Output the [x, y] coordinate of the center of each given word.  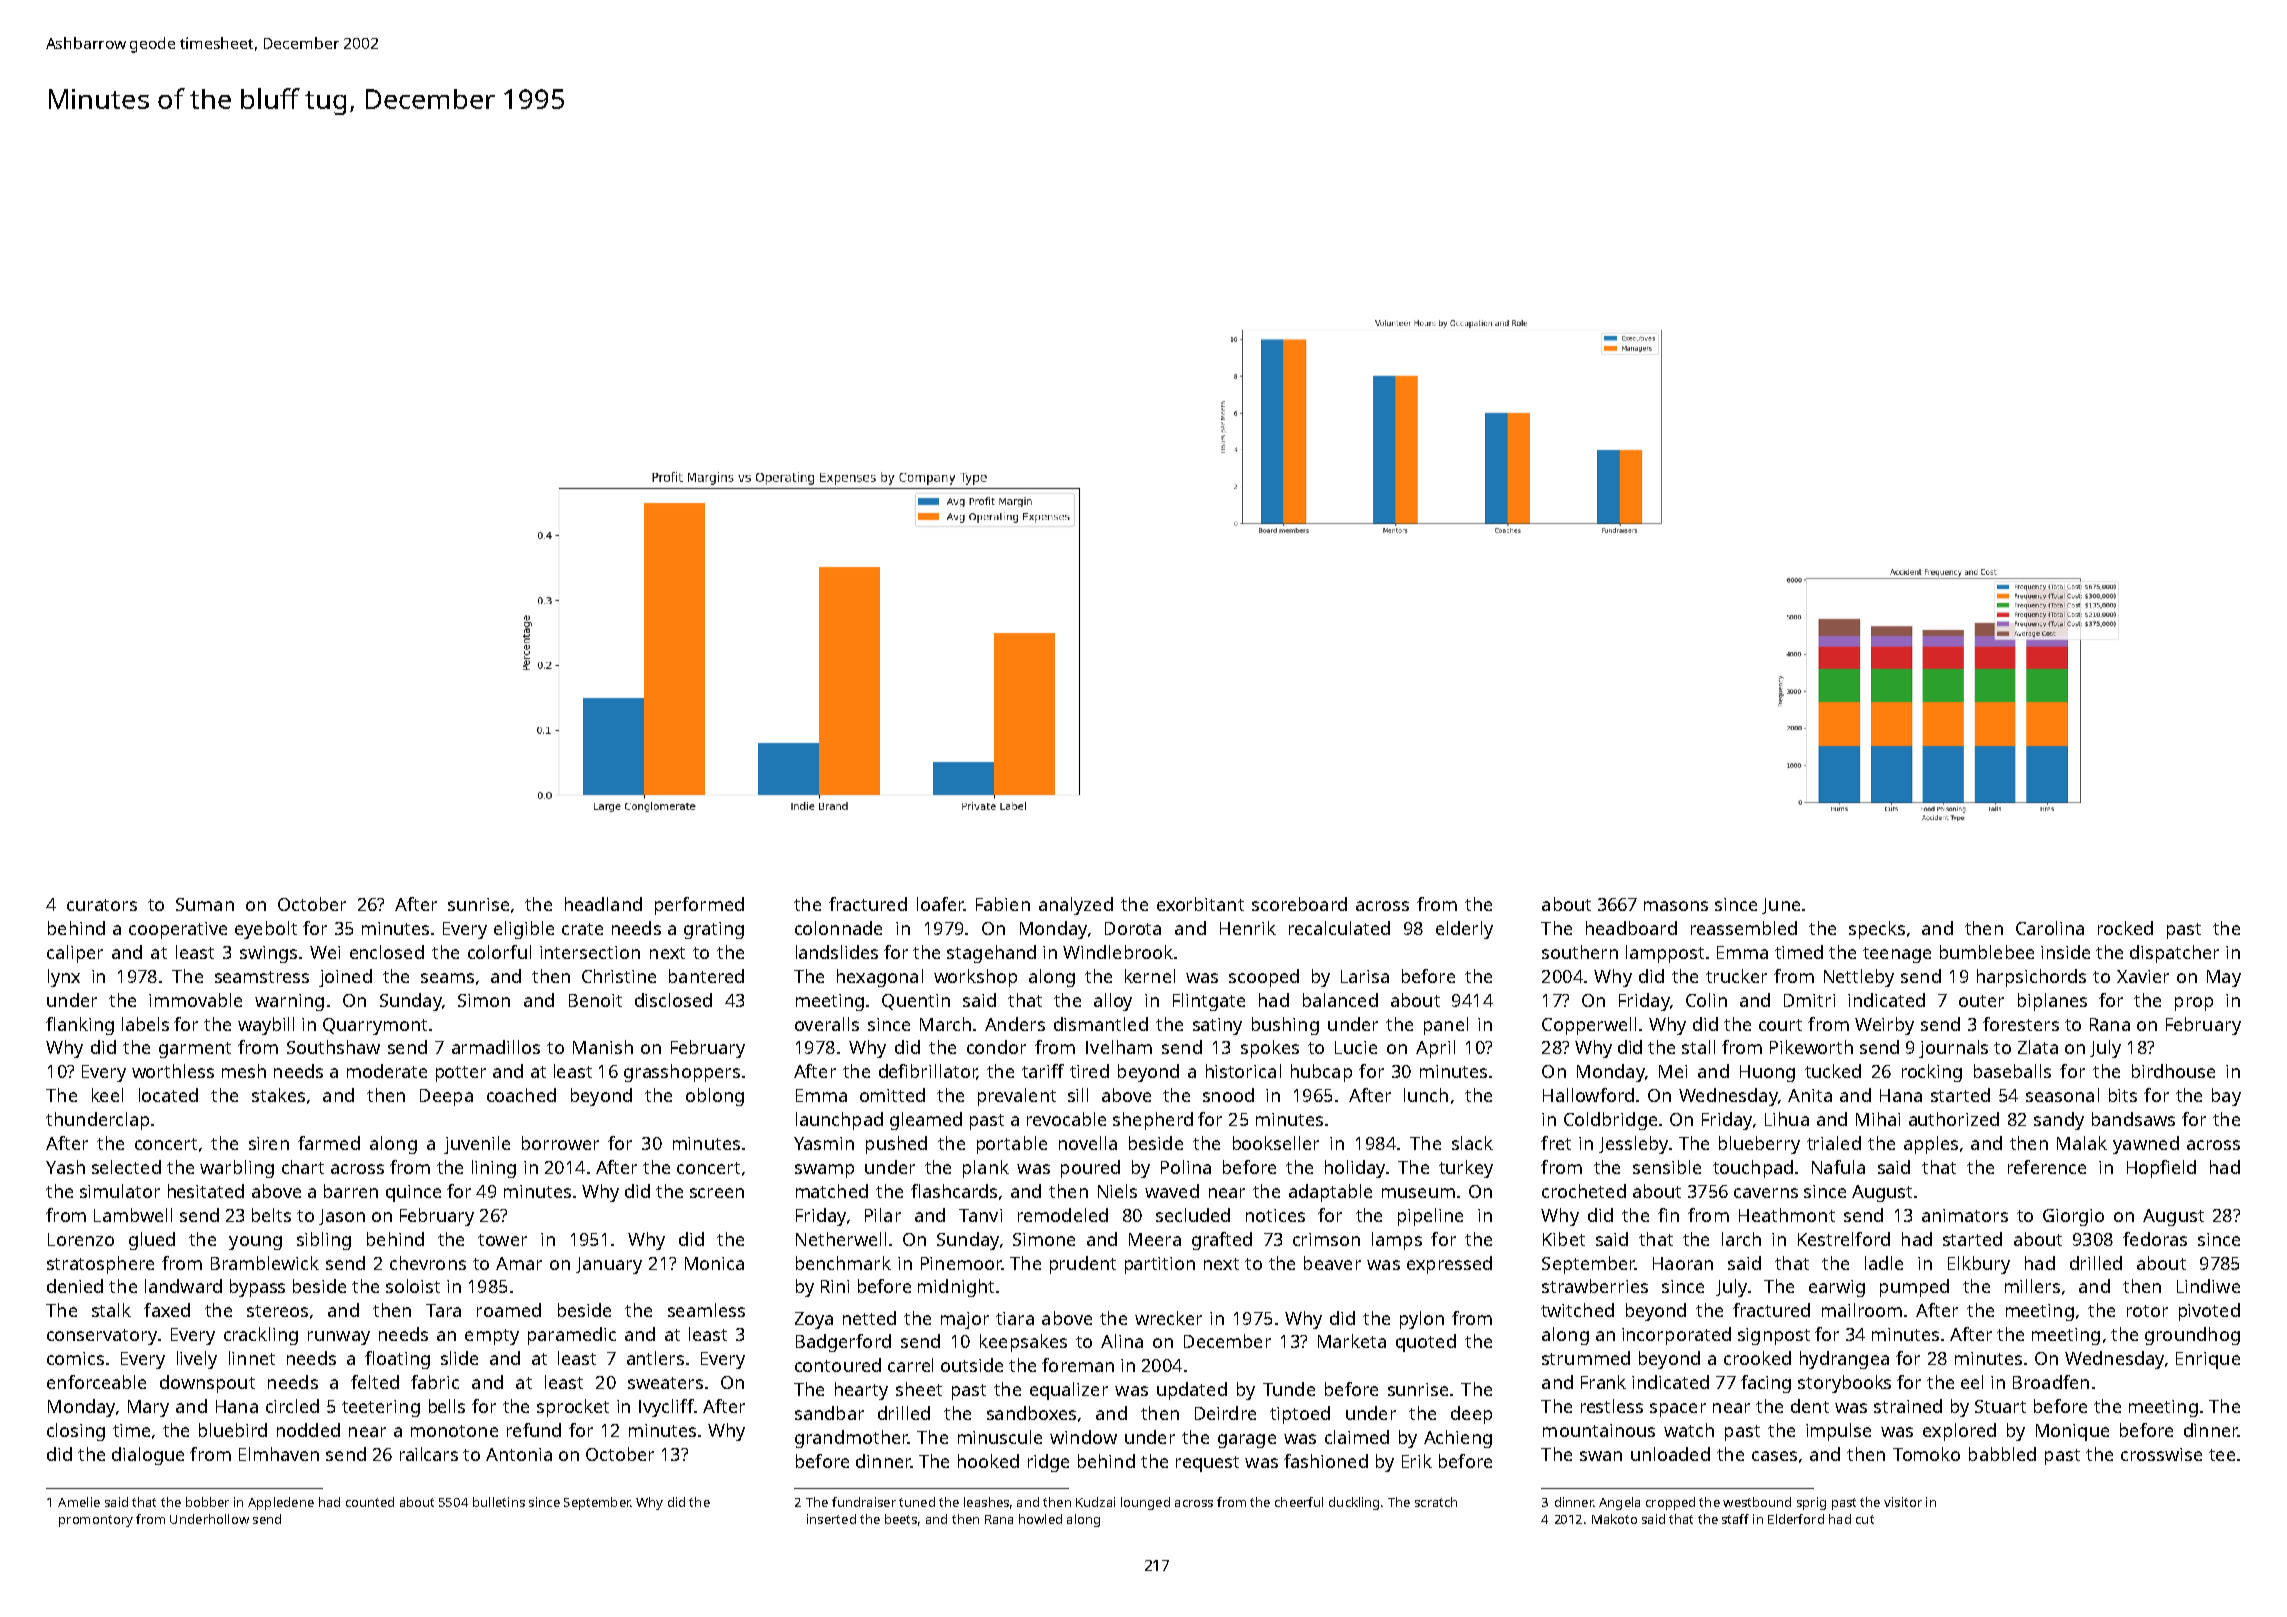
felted [375, 1382]
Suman [205, 904]
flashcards [954, 1191]
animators [1965, 1215]
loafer [940, 904]
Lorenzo [81, 1239]
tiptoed [1300, 1415]
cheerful [1299, 1502]
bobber [207, 1502]
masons [1676, 906]
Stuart [2000, 1406]
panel [1446, 1026]
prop [2194, 1004]
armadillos [496, 1047]
